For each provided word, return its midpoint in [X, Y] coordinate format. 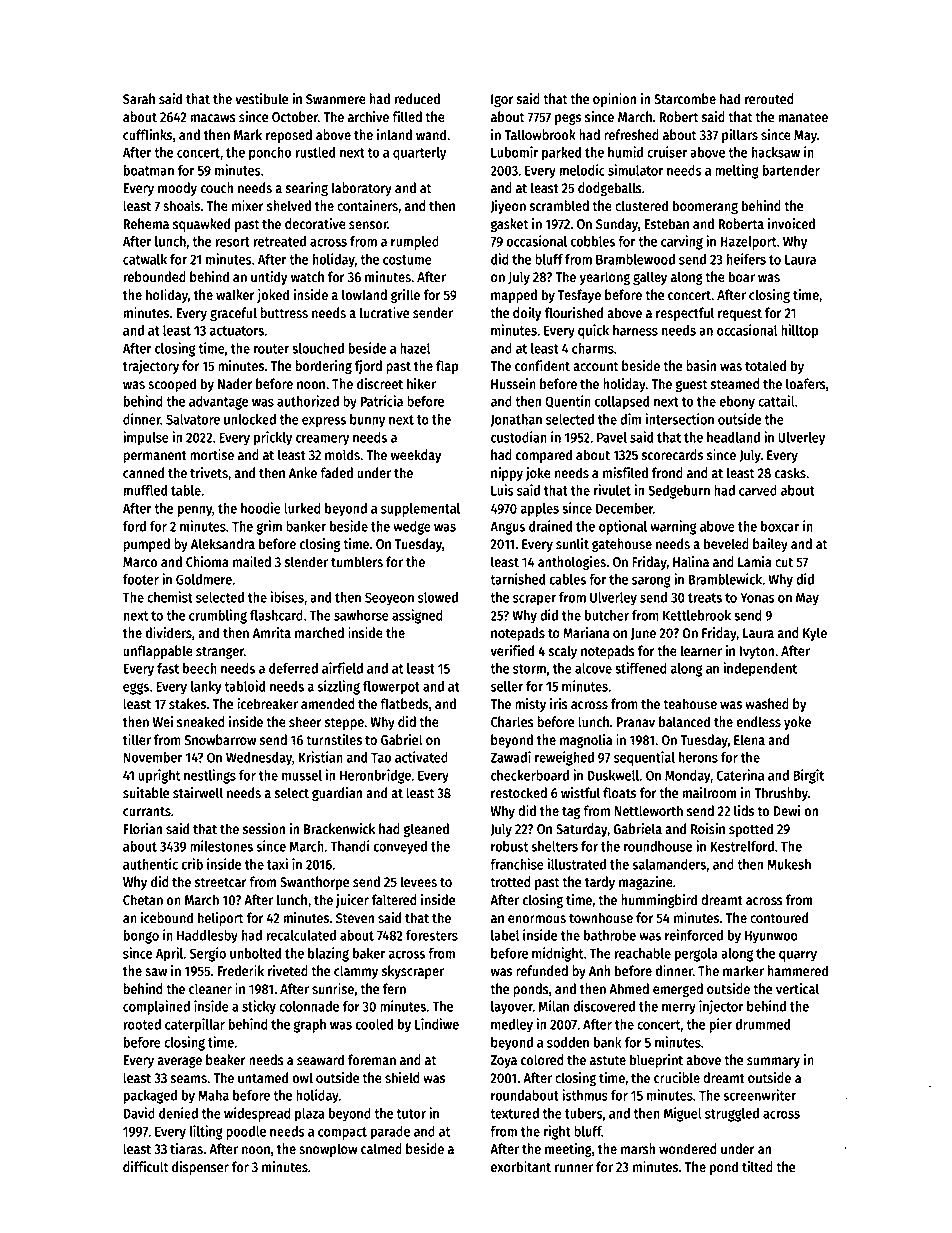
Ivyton [757, 652]
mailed [252, 562]
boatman [148, 170]
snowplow [328, 1150]
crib [192, 864]
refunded [542, 971]
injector [721, 1007]
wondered [688, 1149]
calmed [381, 1149]
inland [394, 134]
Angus [507, 528]
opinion [614, 100]
